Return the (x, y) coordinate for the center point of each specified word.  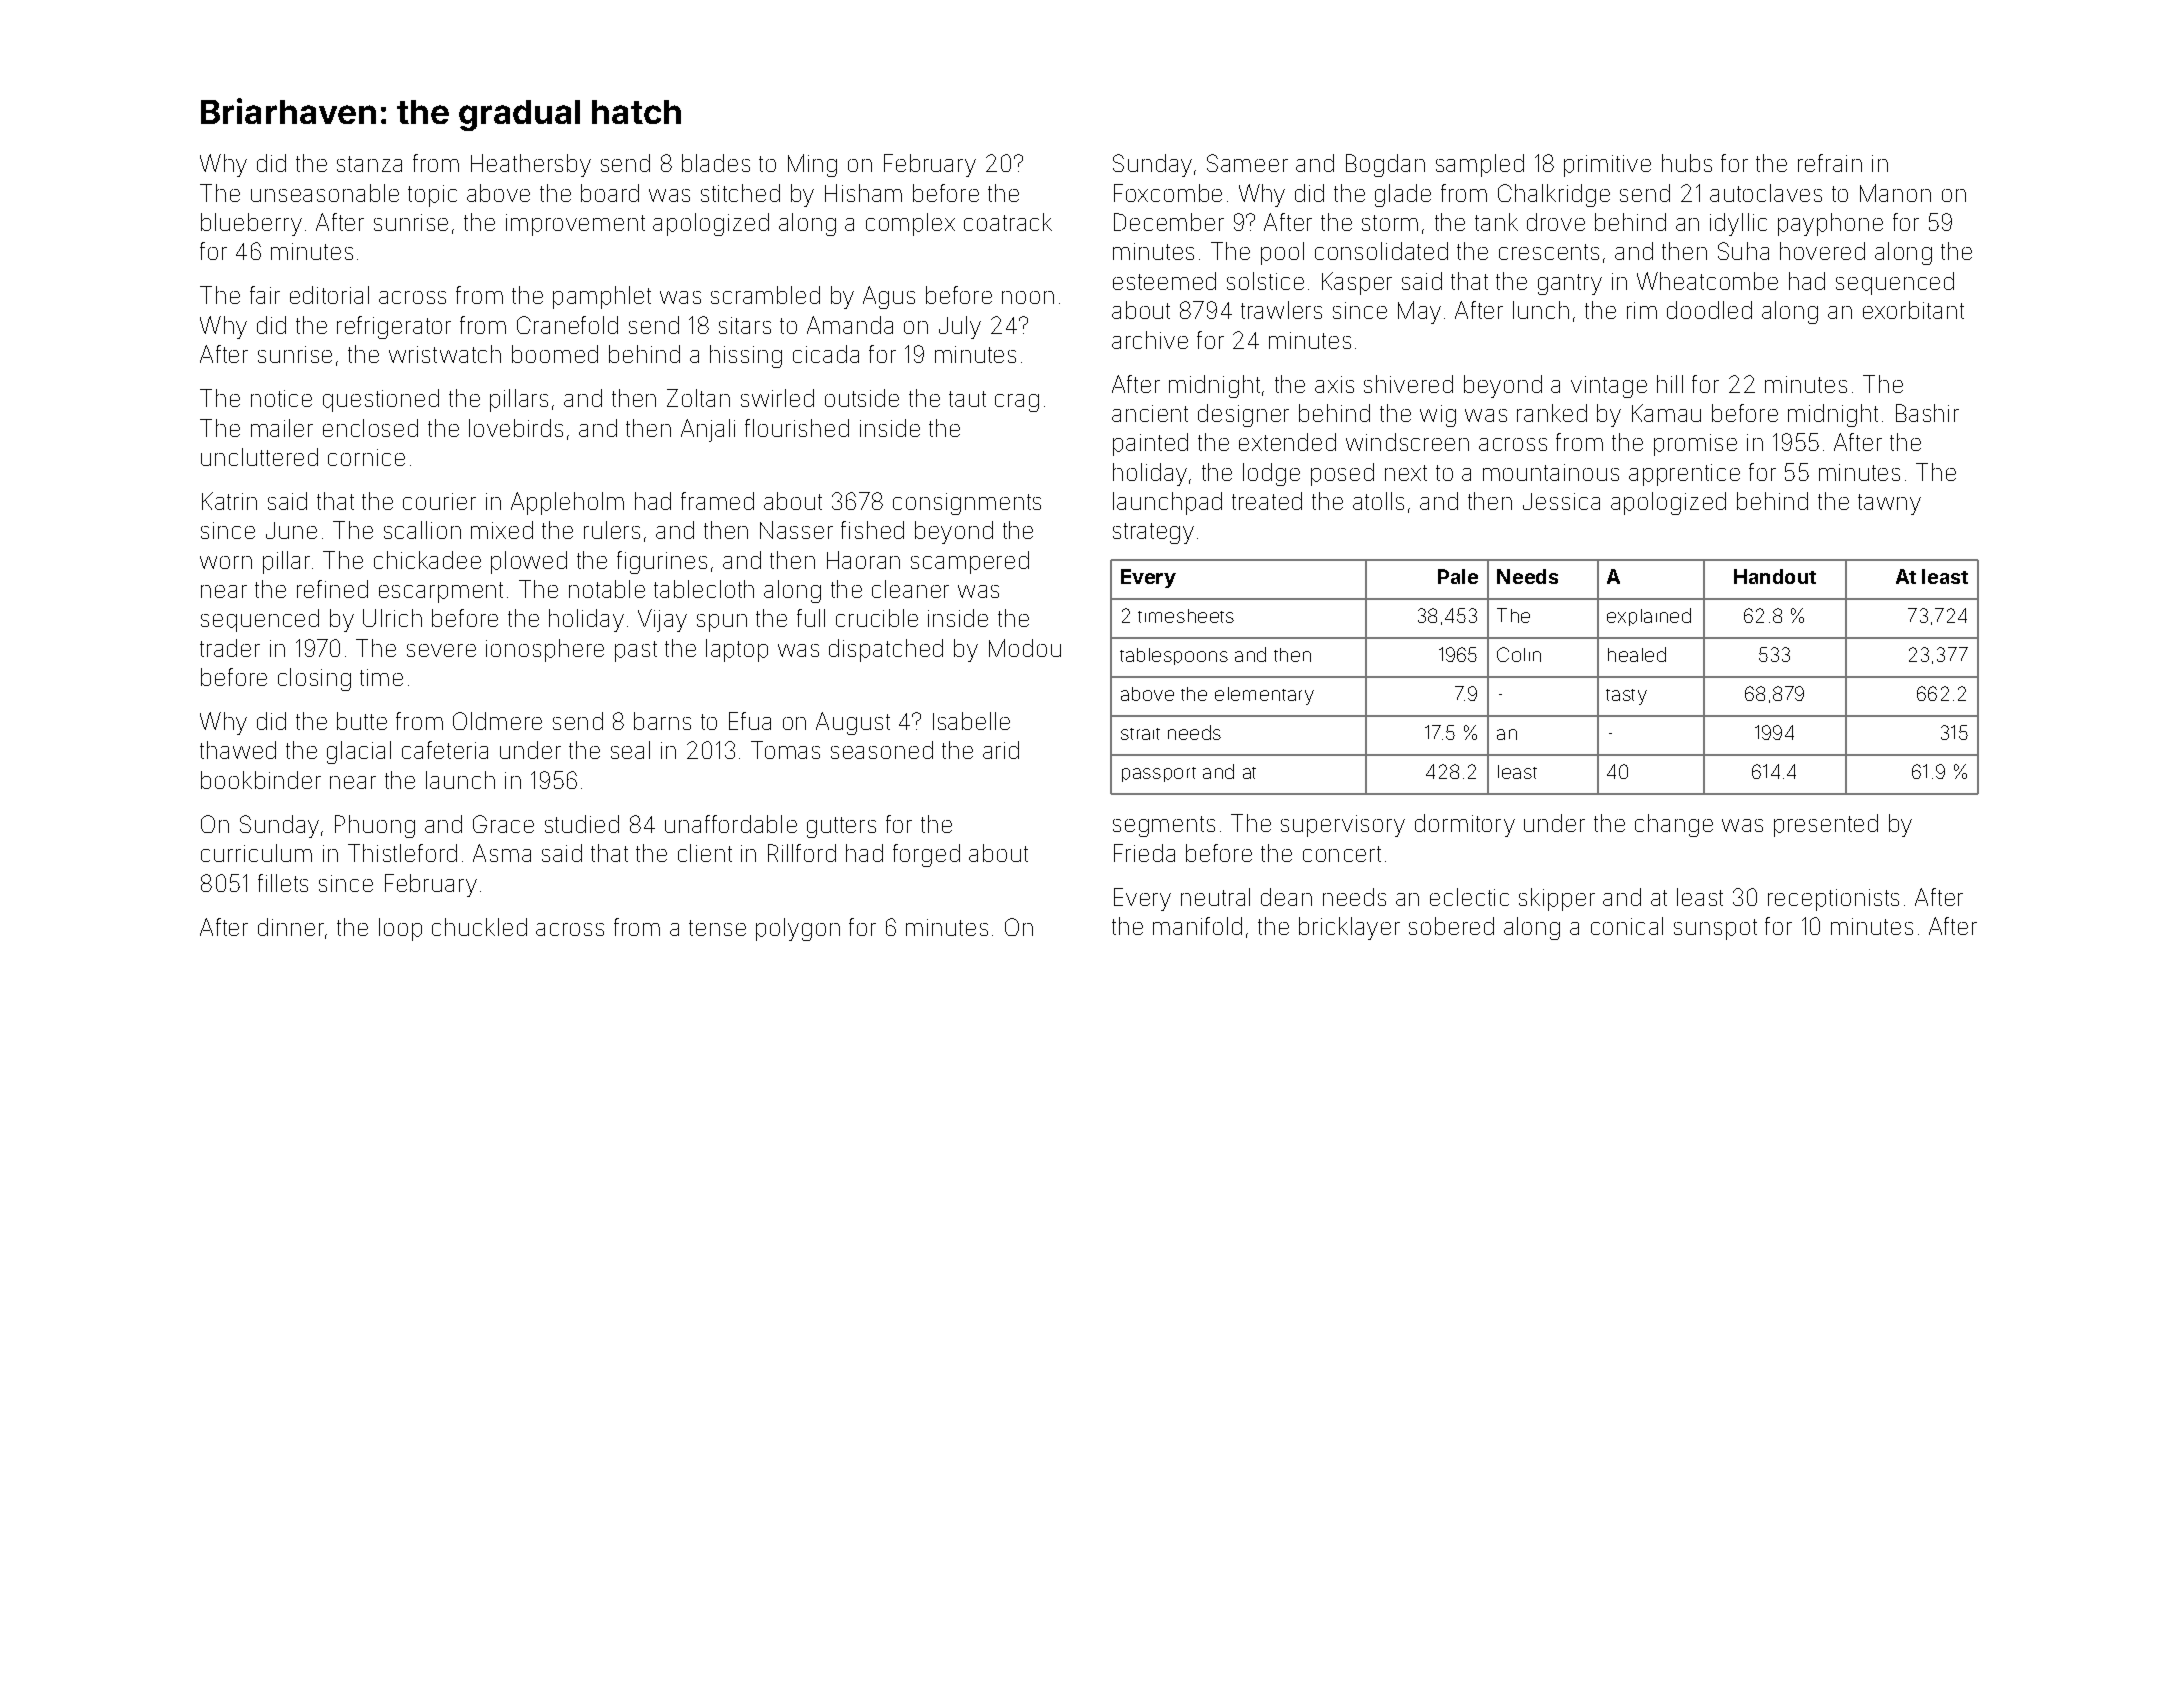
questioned (381, 400)
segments (1164, 826)
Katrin (229, 501)
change (1674, 825)
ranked (1552, 413)
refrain (1830, 163)
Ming (812, 165)
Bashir (1927, 413)
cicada (826, 354)
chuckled (479, 927)
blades (716, 163)
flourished (797, 428)
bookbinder (261, 780)
